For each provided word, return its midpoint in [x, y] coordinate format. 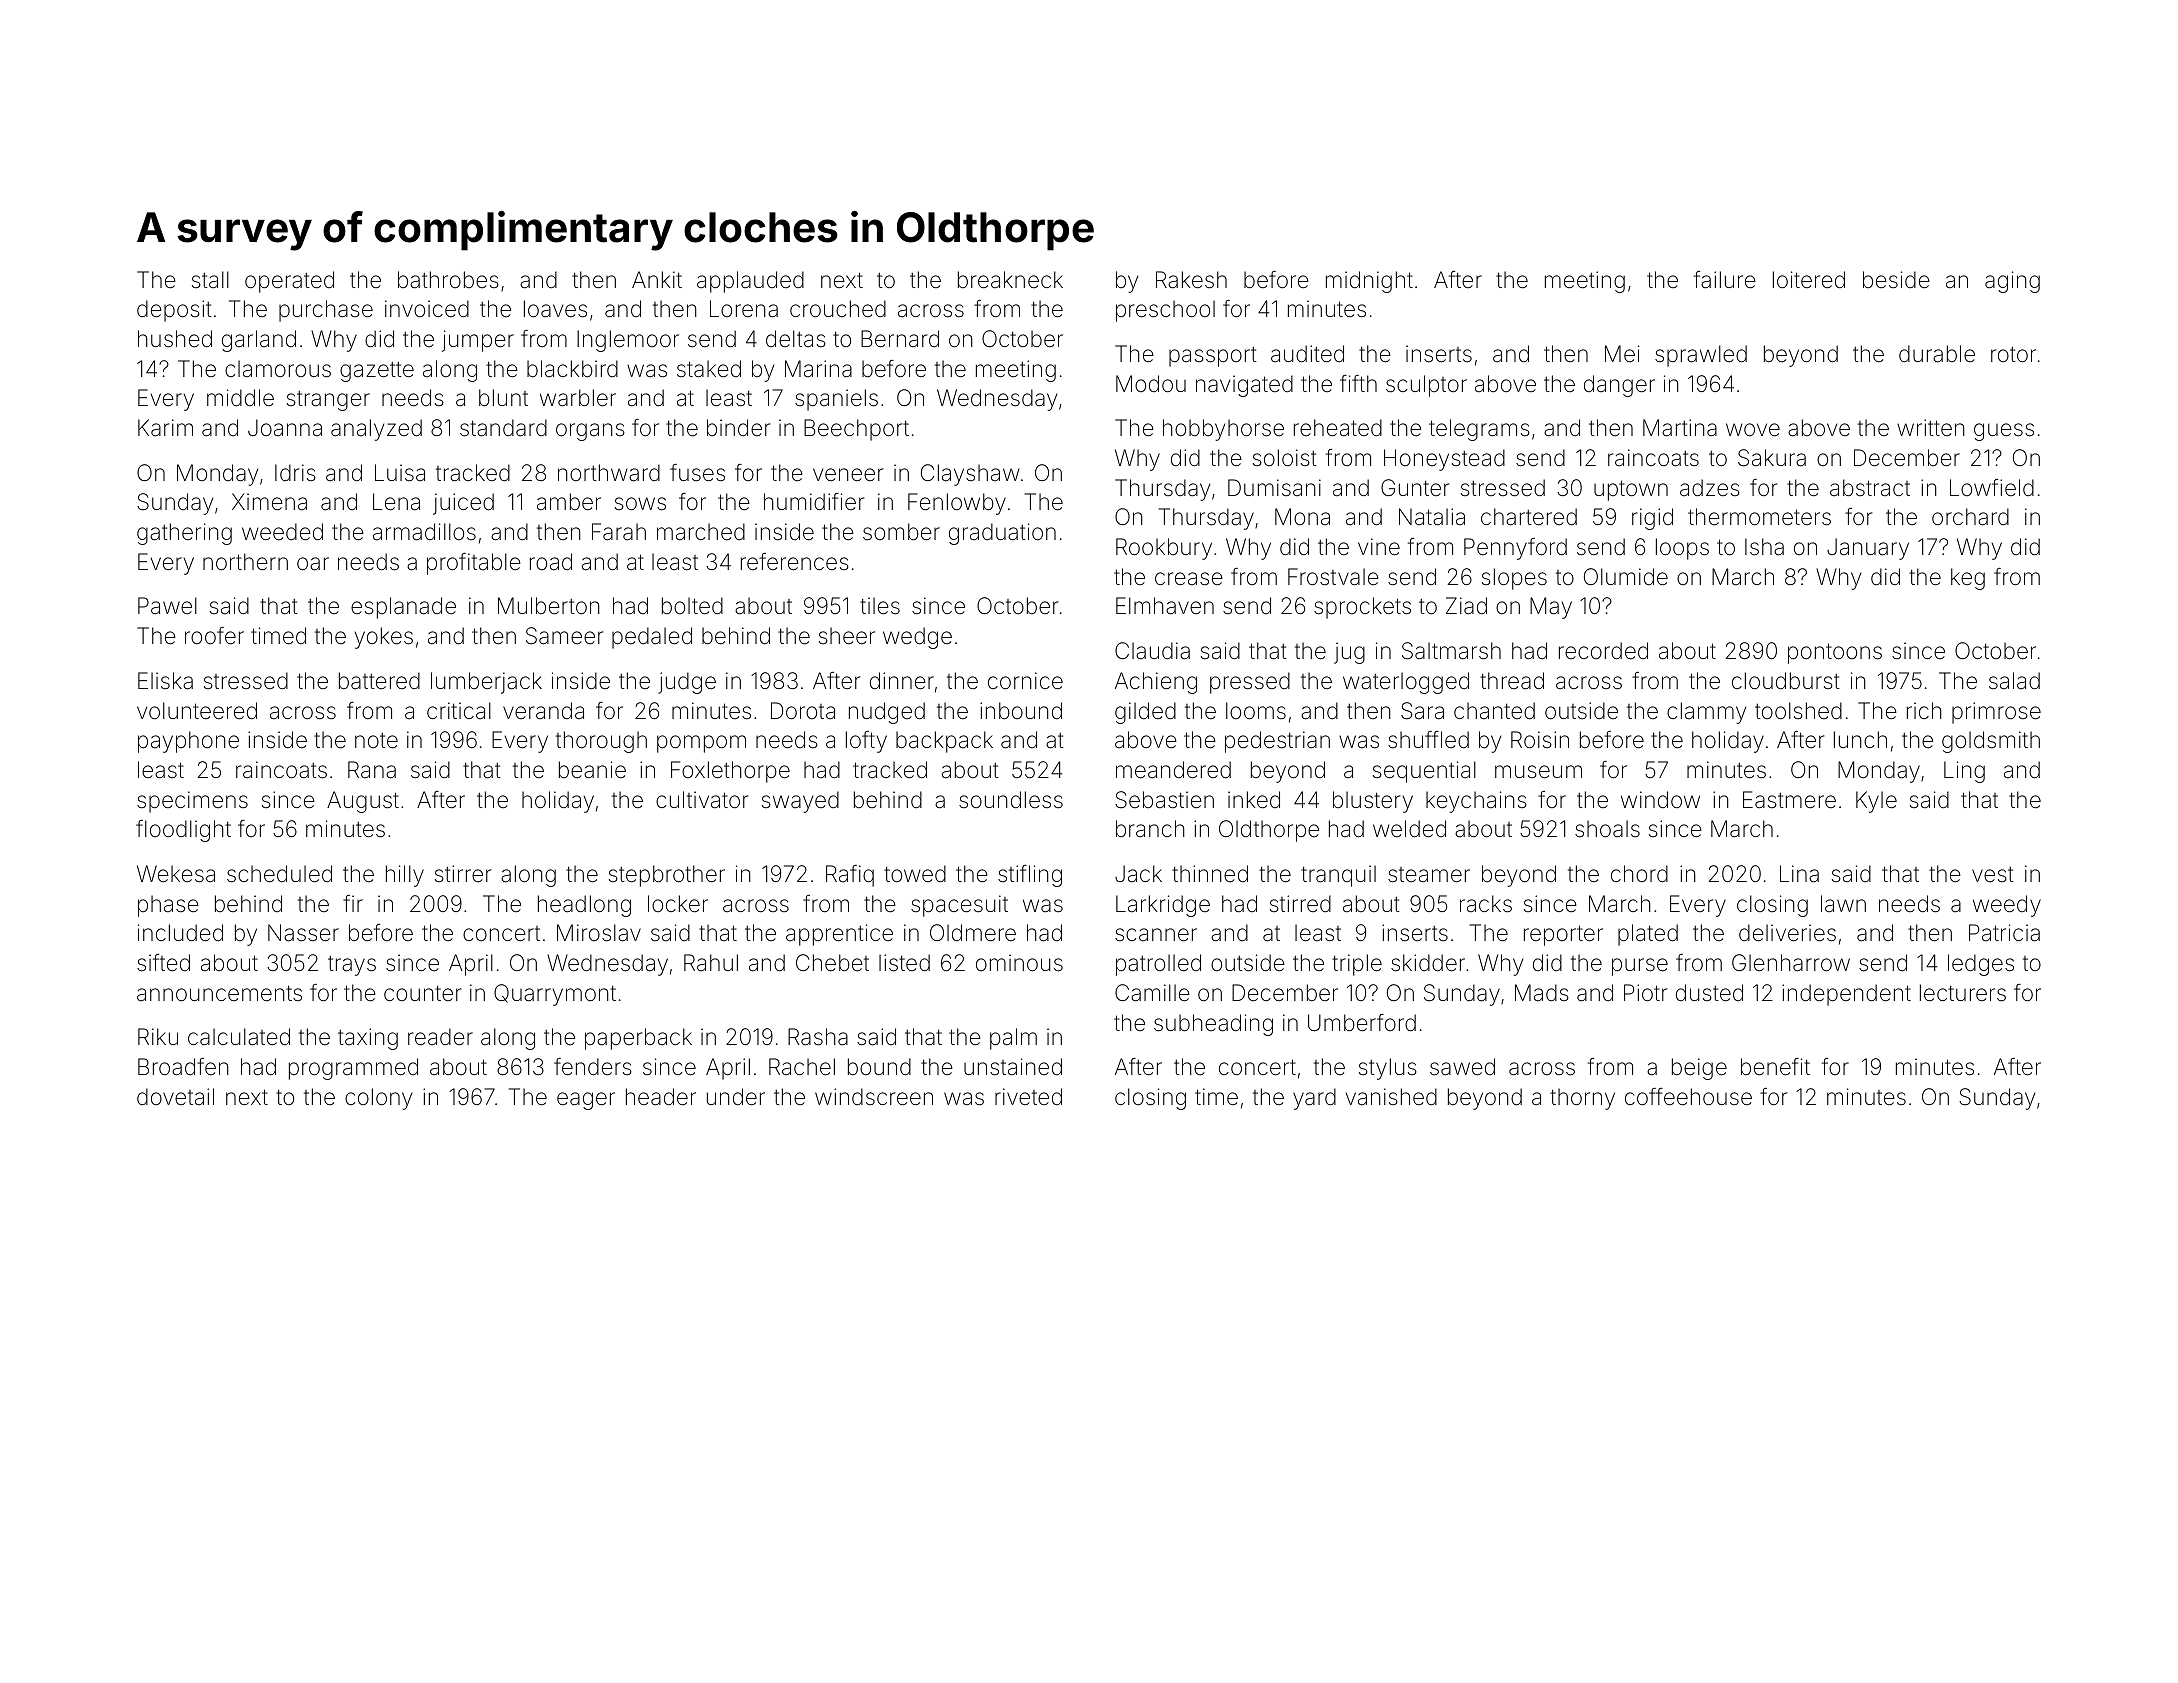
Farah [619, 532]
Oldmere [973, 933]
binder [738, 427]
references [795, 562]
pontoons [1835, 653]
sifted [163, 963]
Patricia [2004, 933]
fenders [593, 1067]
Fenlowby [957, 504]
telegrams [1479, 430]
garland [259, 341]
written [1931, 427]
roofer [214, 636]
